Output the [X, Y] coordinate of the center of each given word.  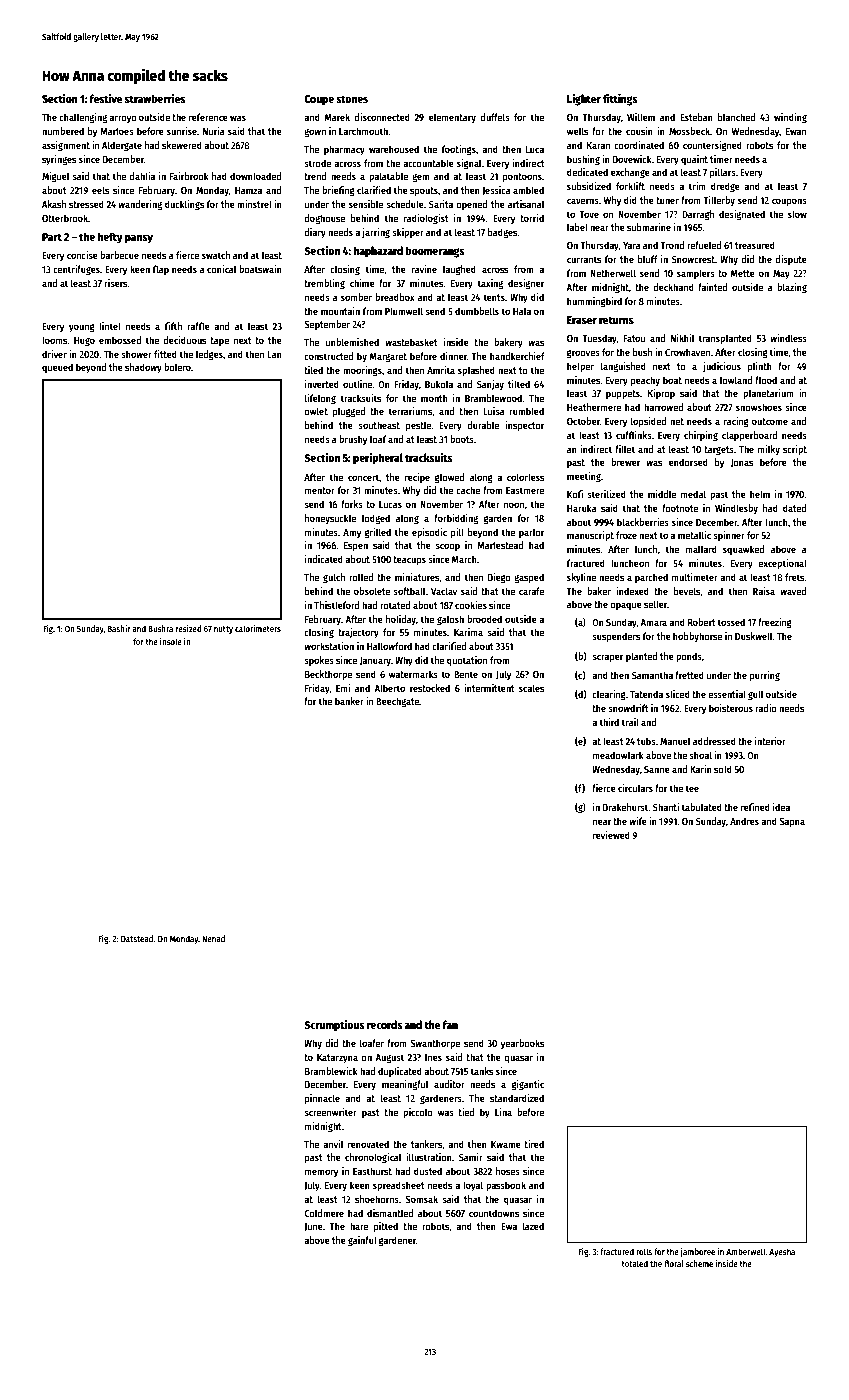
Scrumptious [334, 1026]
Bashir [119, 628]
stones [352, 99]
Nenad [213, 938]
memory [321, 1173]
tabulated [702, 807]
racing [736, 422]
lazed [533, 1226]
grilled [378, 533]
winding [790, 118]
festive [106, 98]
